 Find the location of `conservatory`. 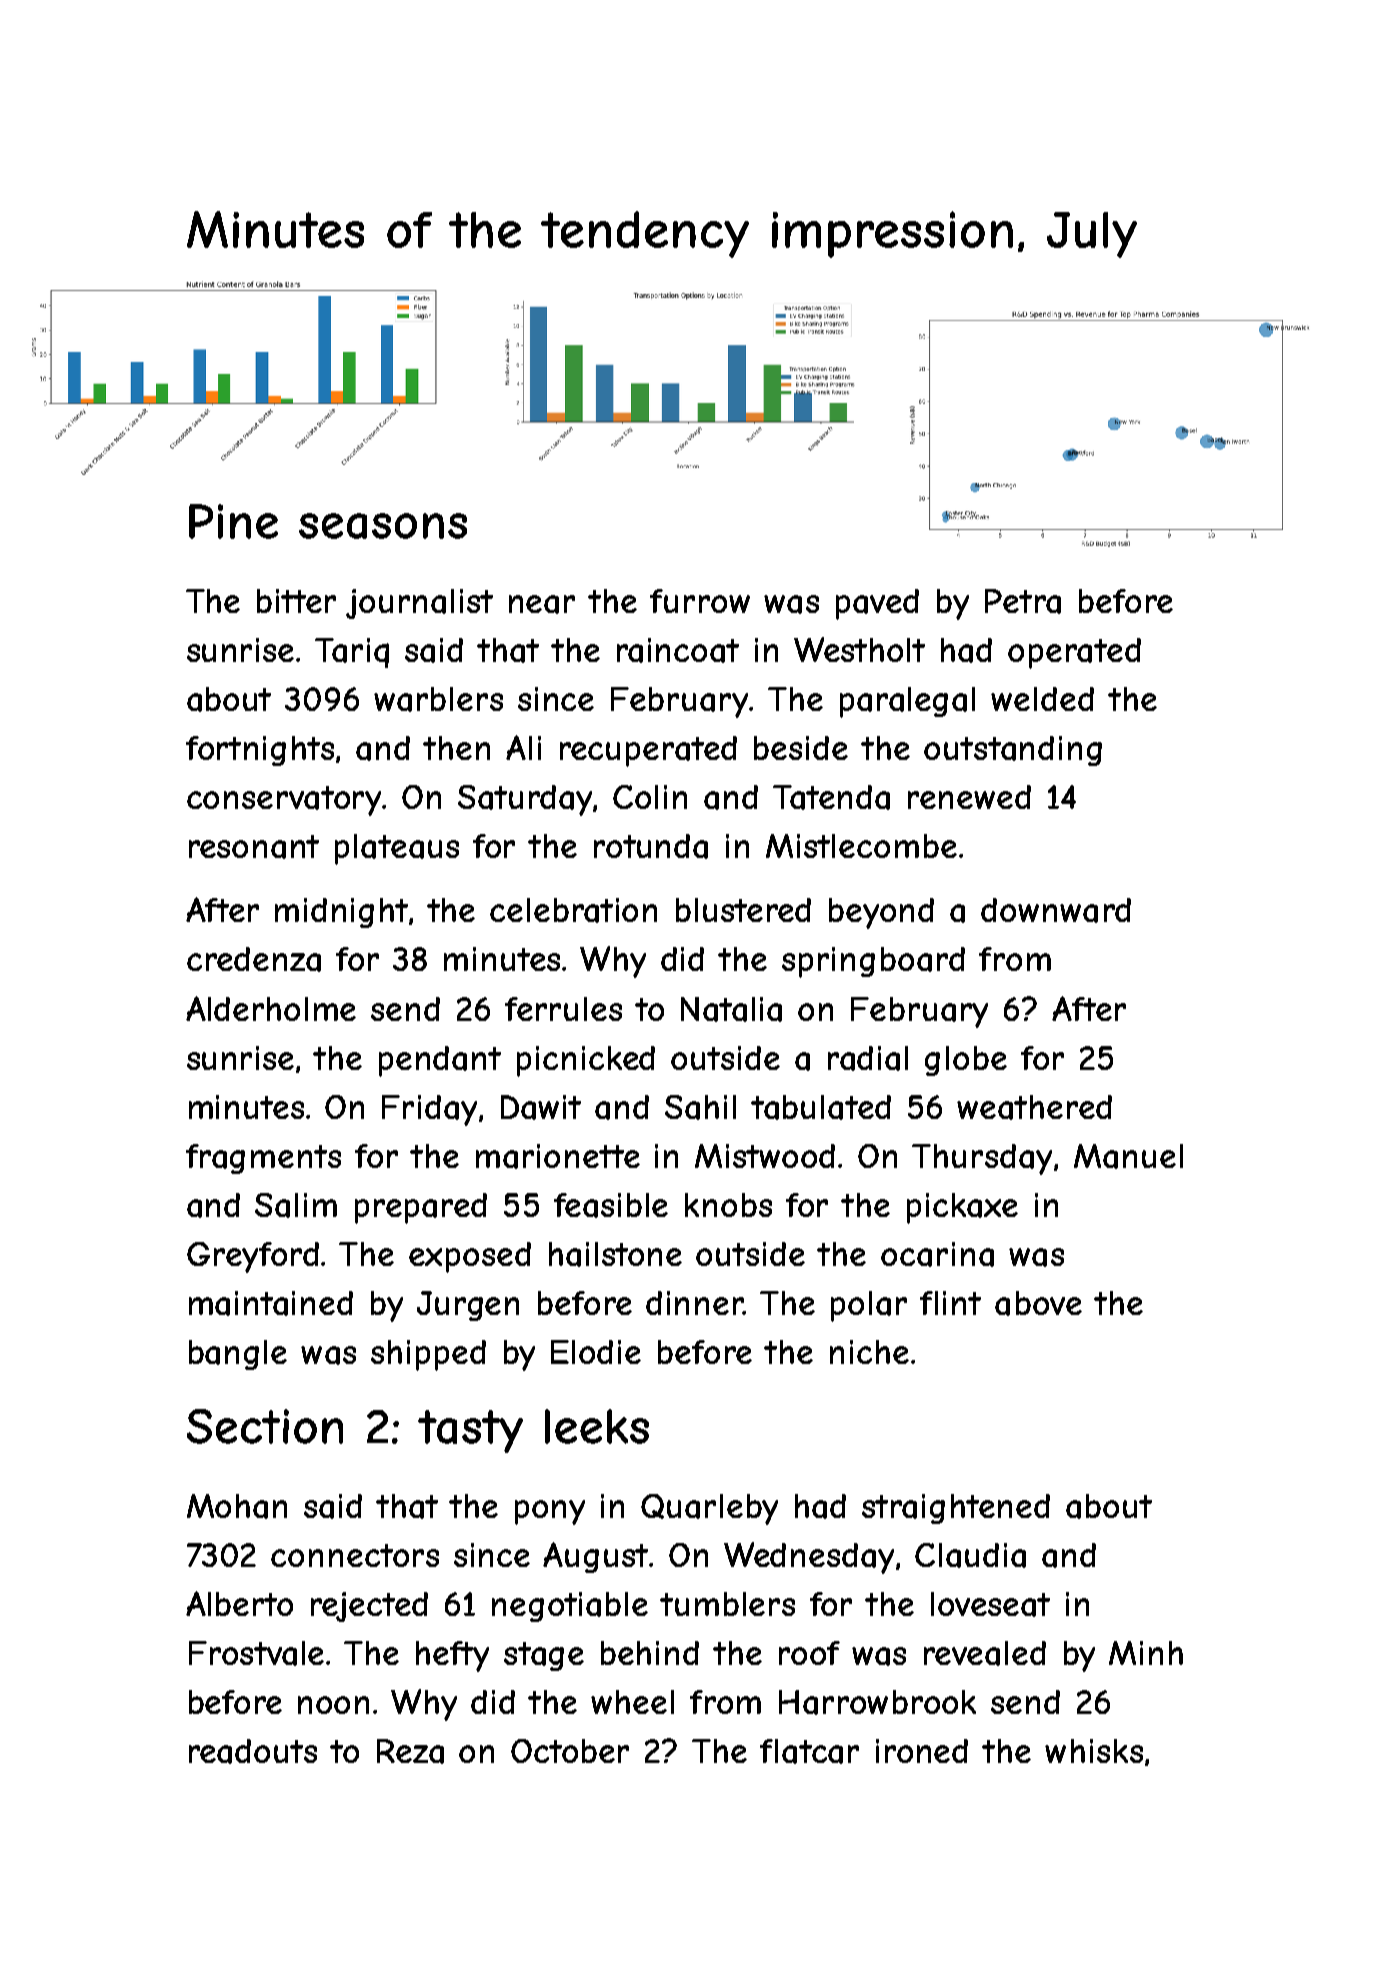

conservatory is located at coordinates (285, 801).
